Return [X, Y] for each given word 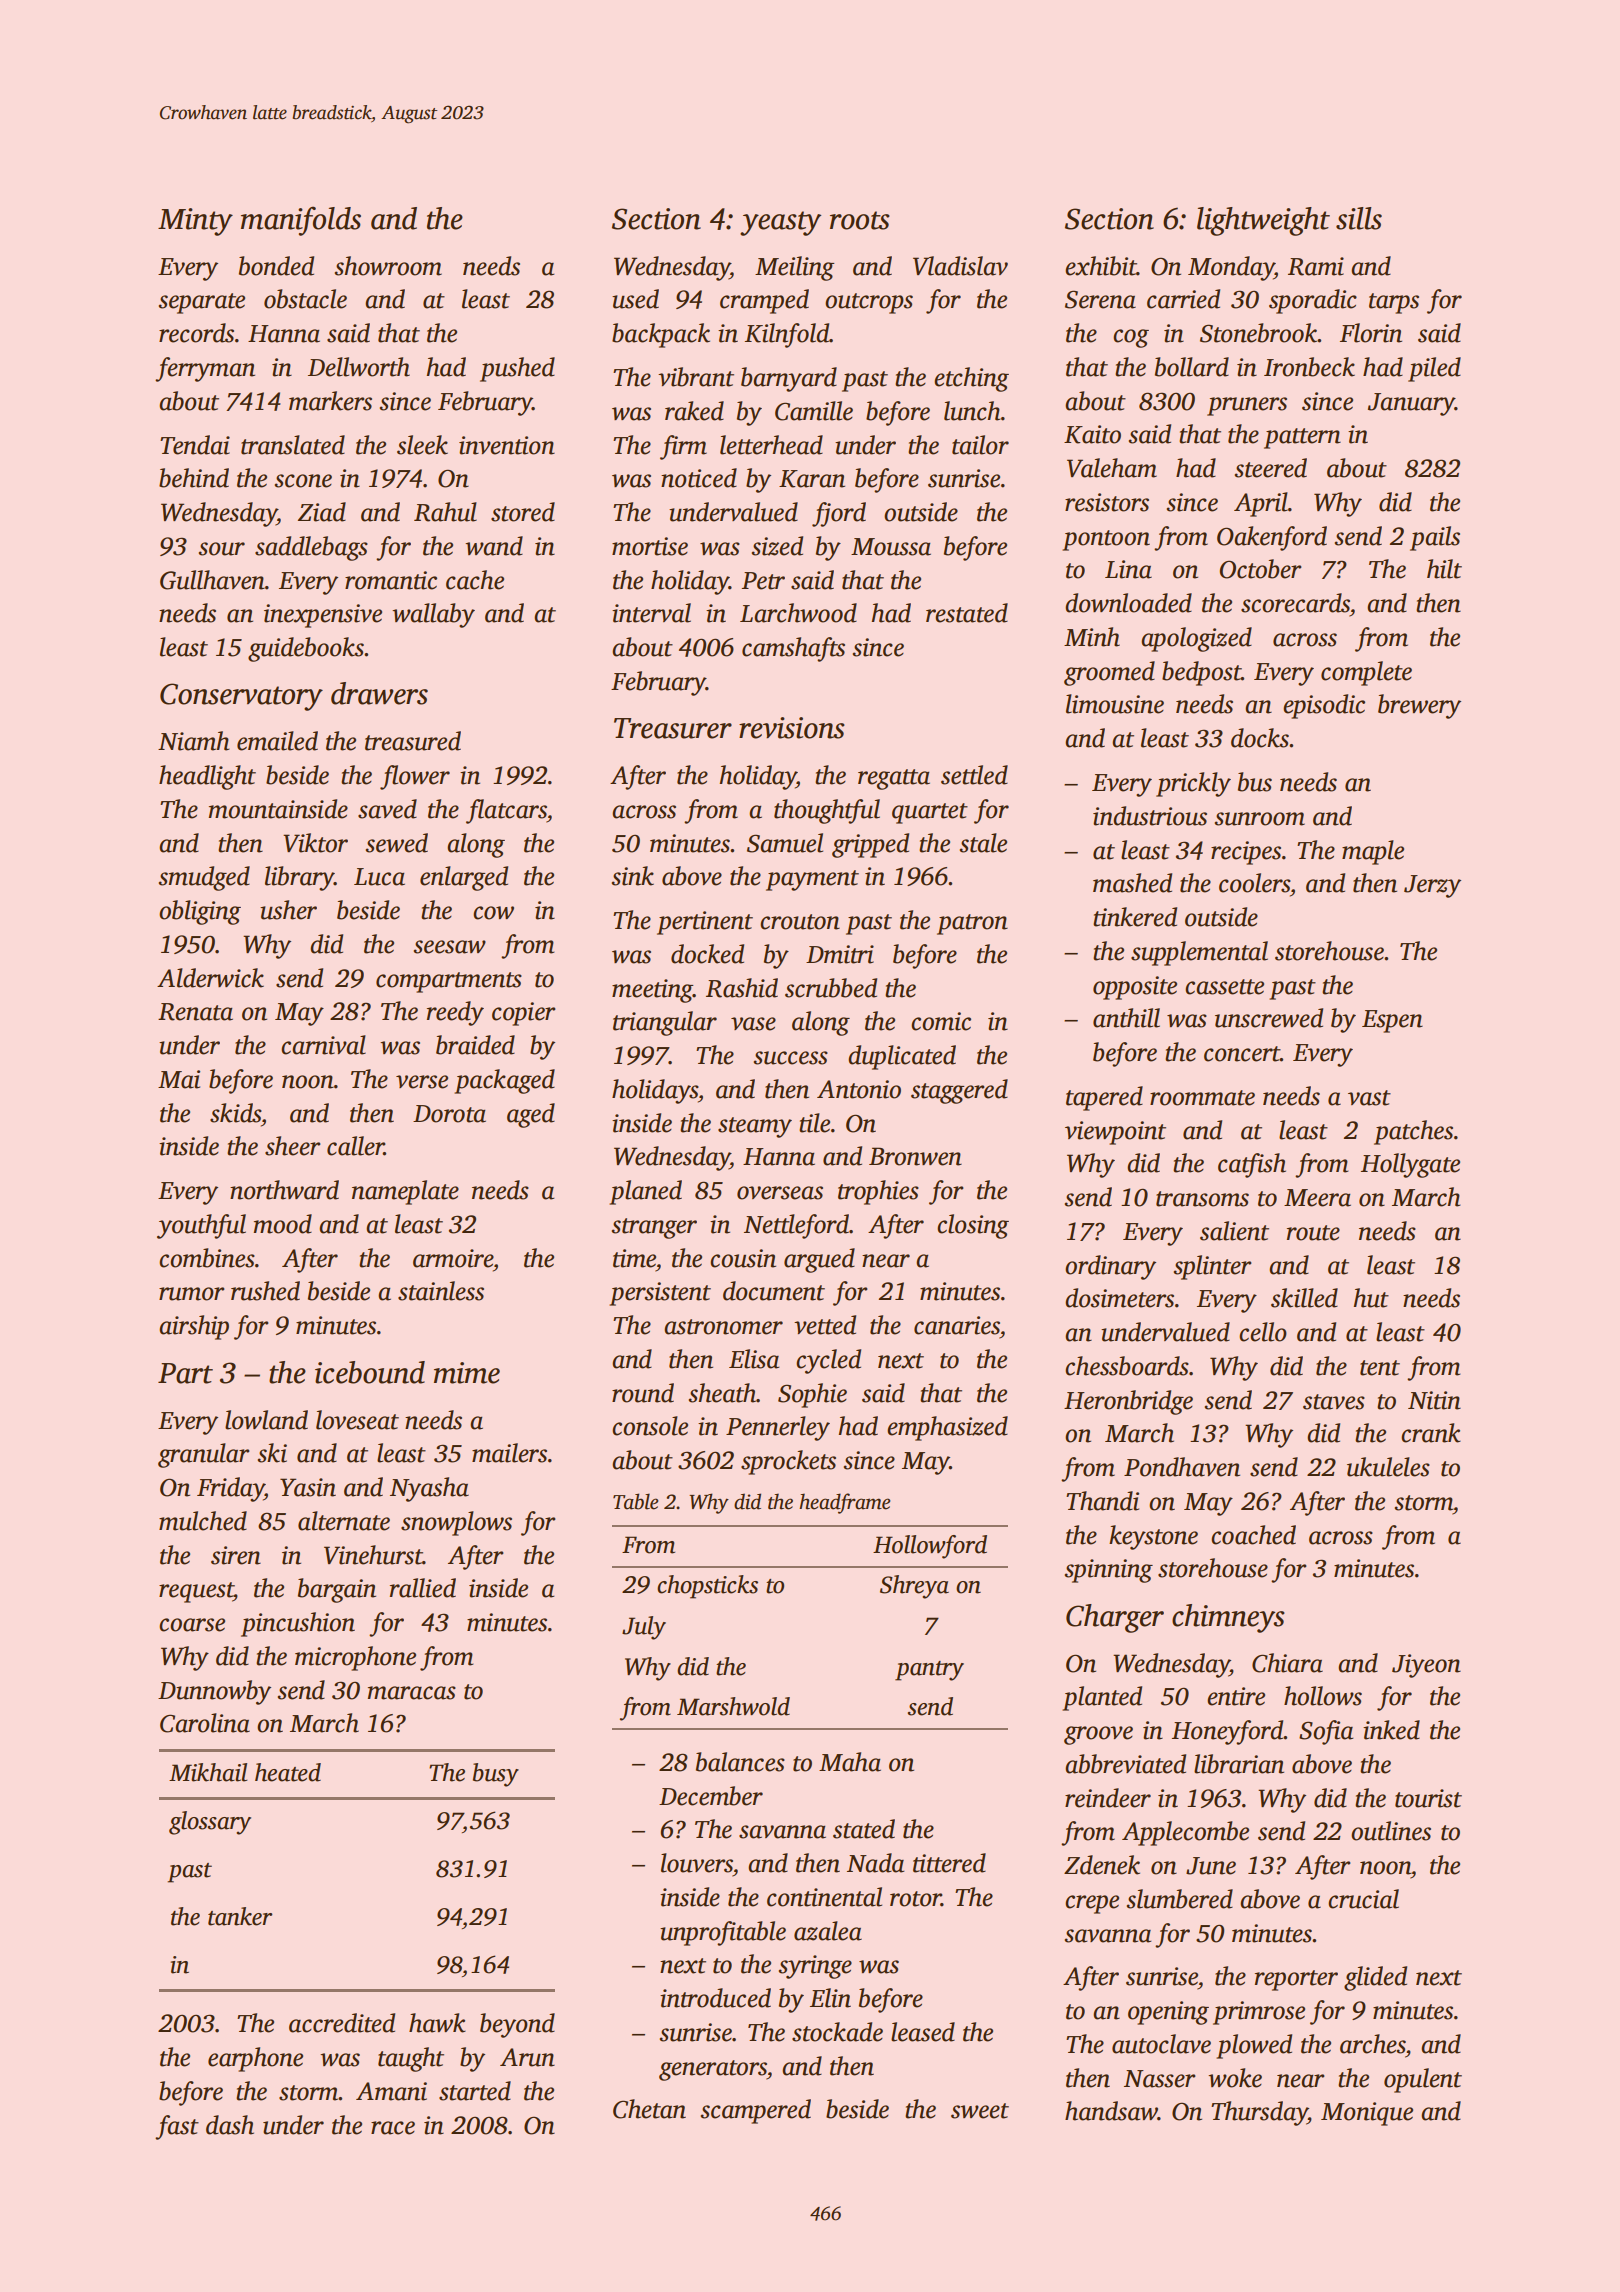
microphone [355, 1658]
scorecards [1295, 603]
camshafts [793, 649]
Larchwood [798, 613]
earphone [255, 2059]
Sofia [1326, 1732]
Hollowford [930, 1547]
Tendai [195, 445]
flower [415, 777]
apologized [1196, 639]
